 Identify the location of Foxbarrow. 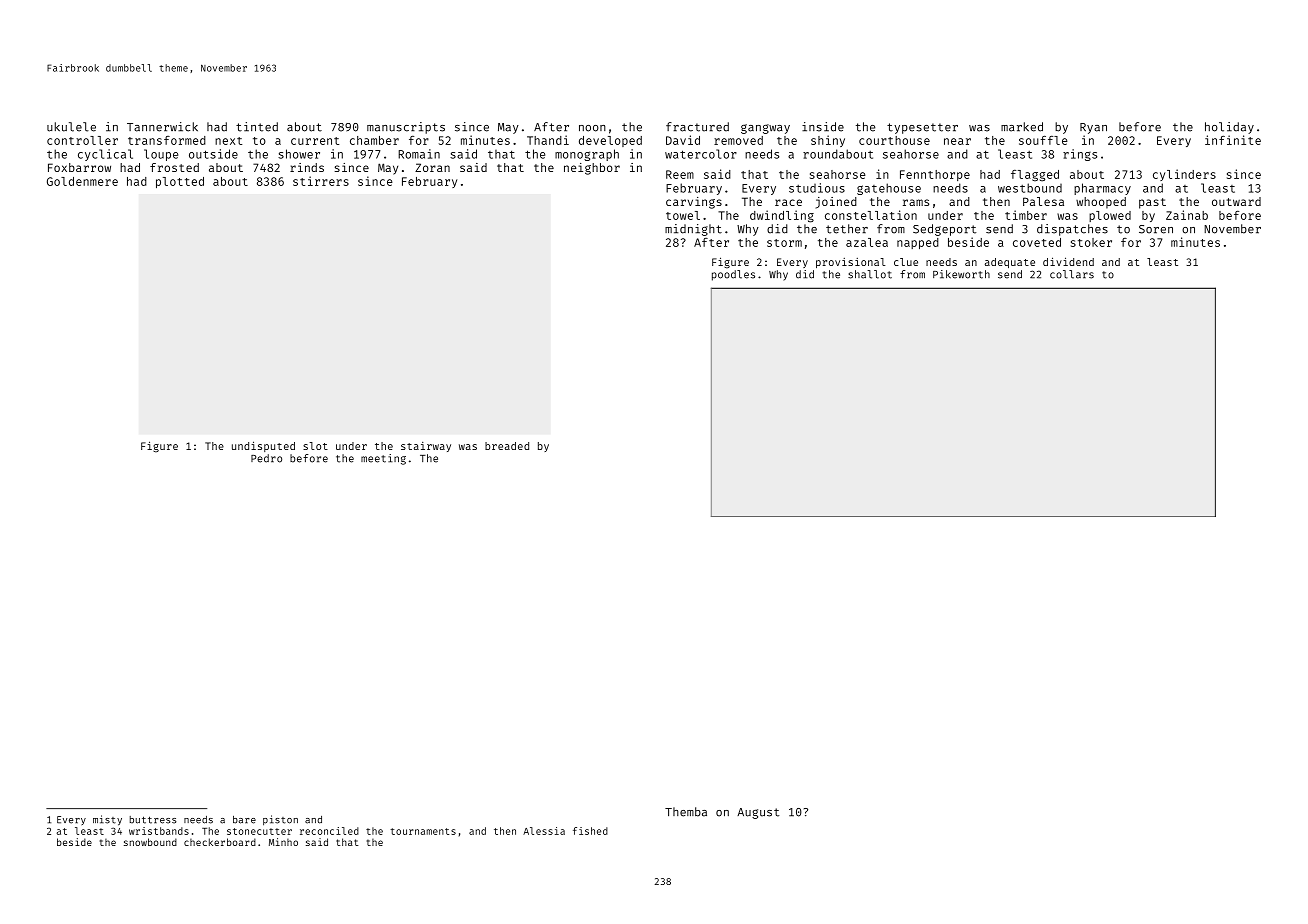
(79, 167).
